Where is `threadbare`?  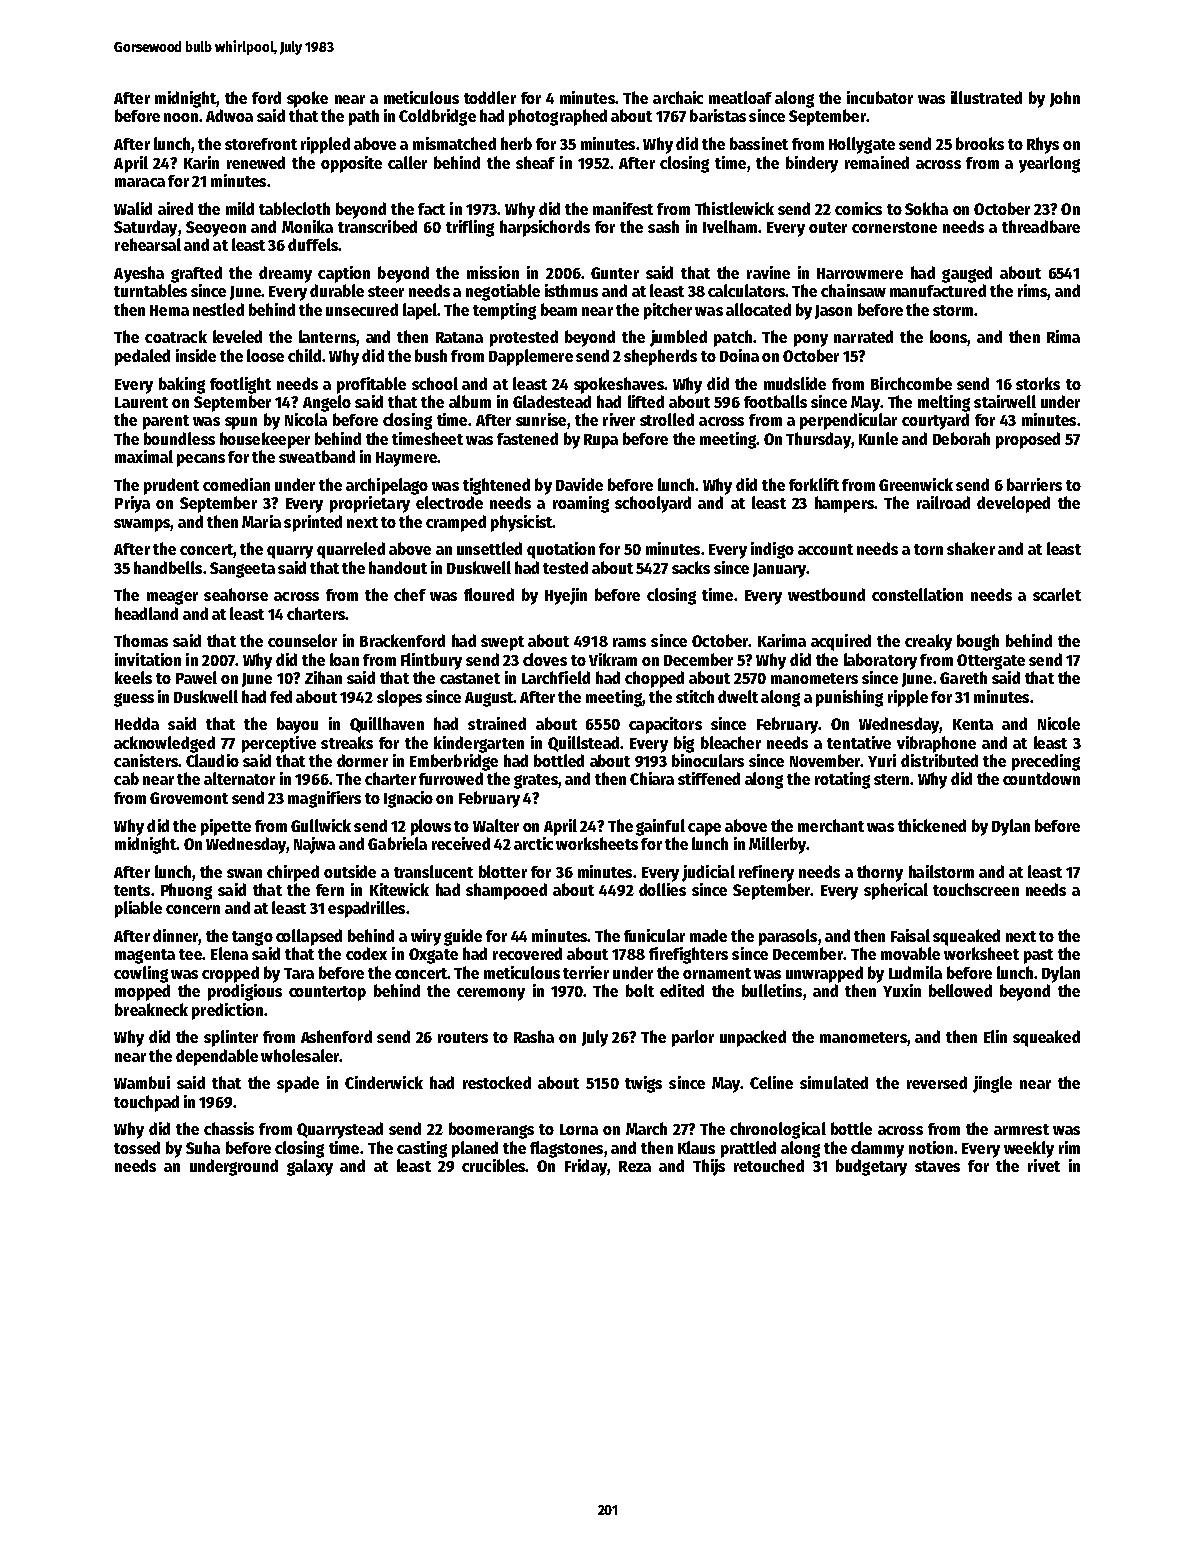
threadbare is located at coordinates (1041, 226).
